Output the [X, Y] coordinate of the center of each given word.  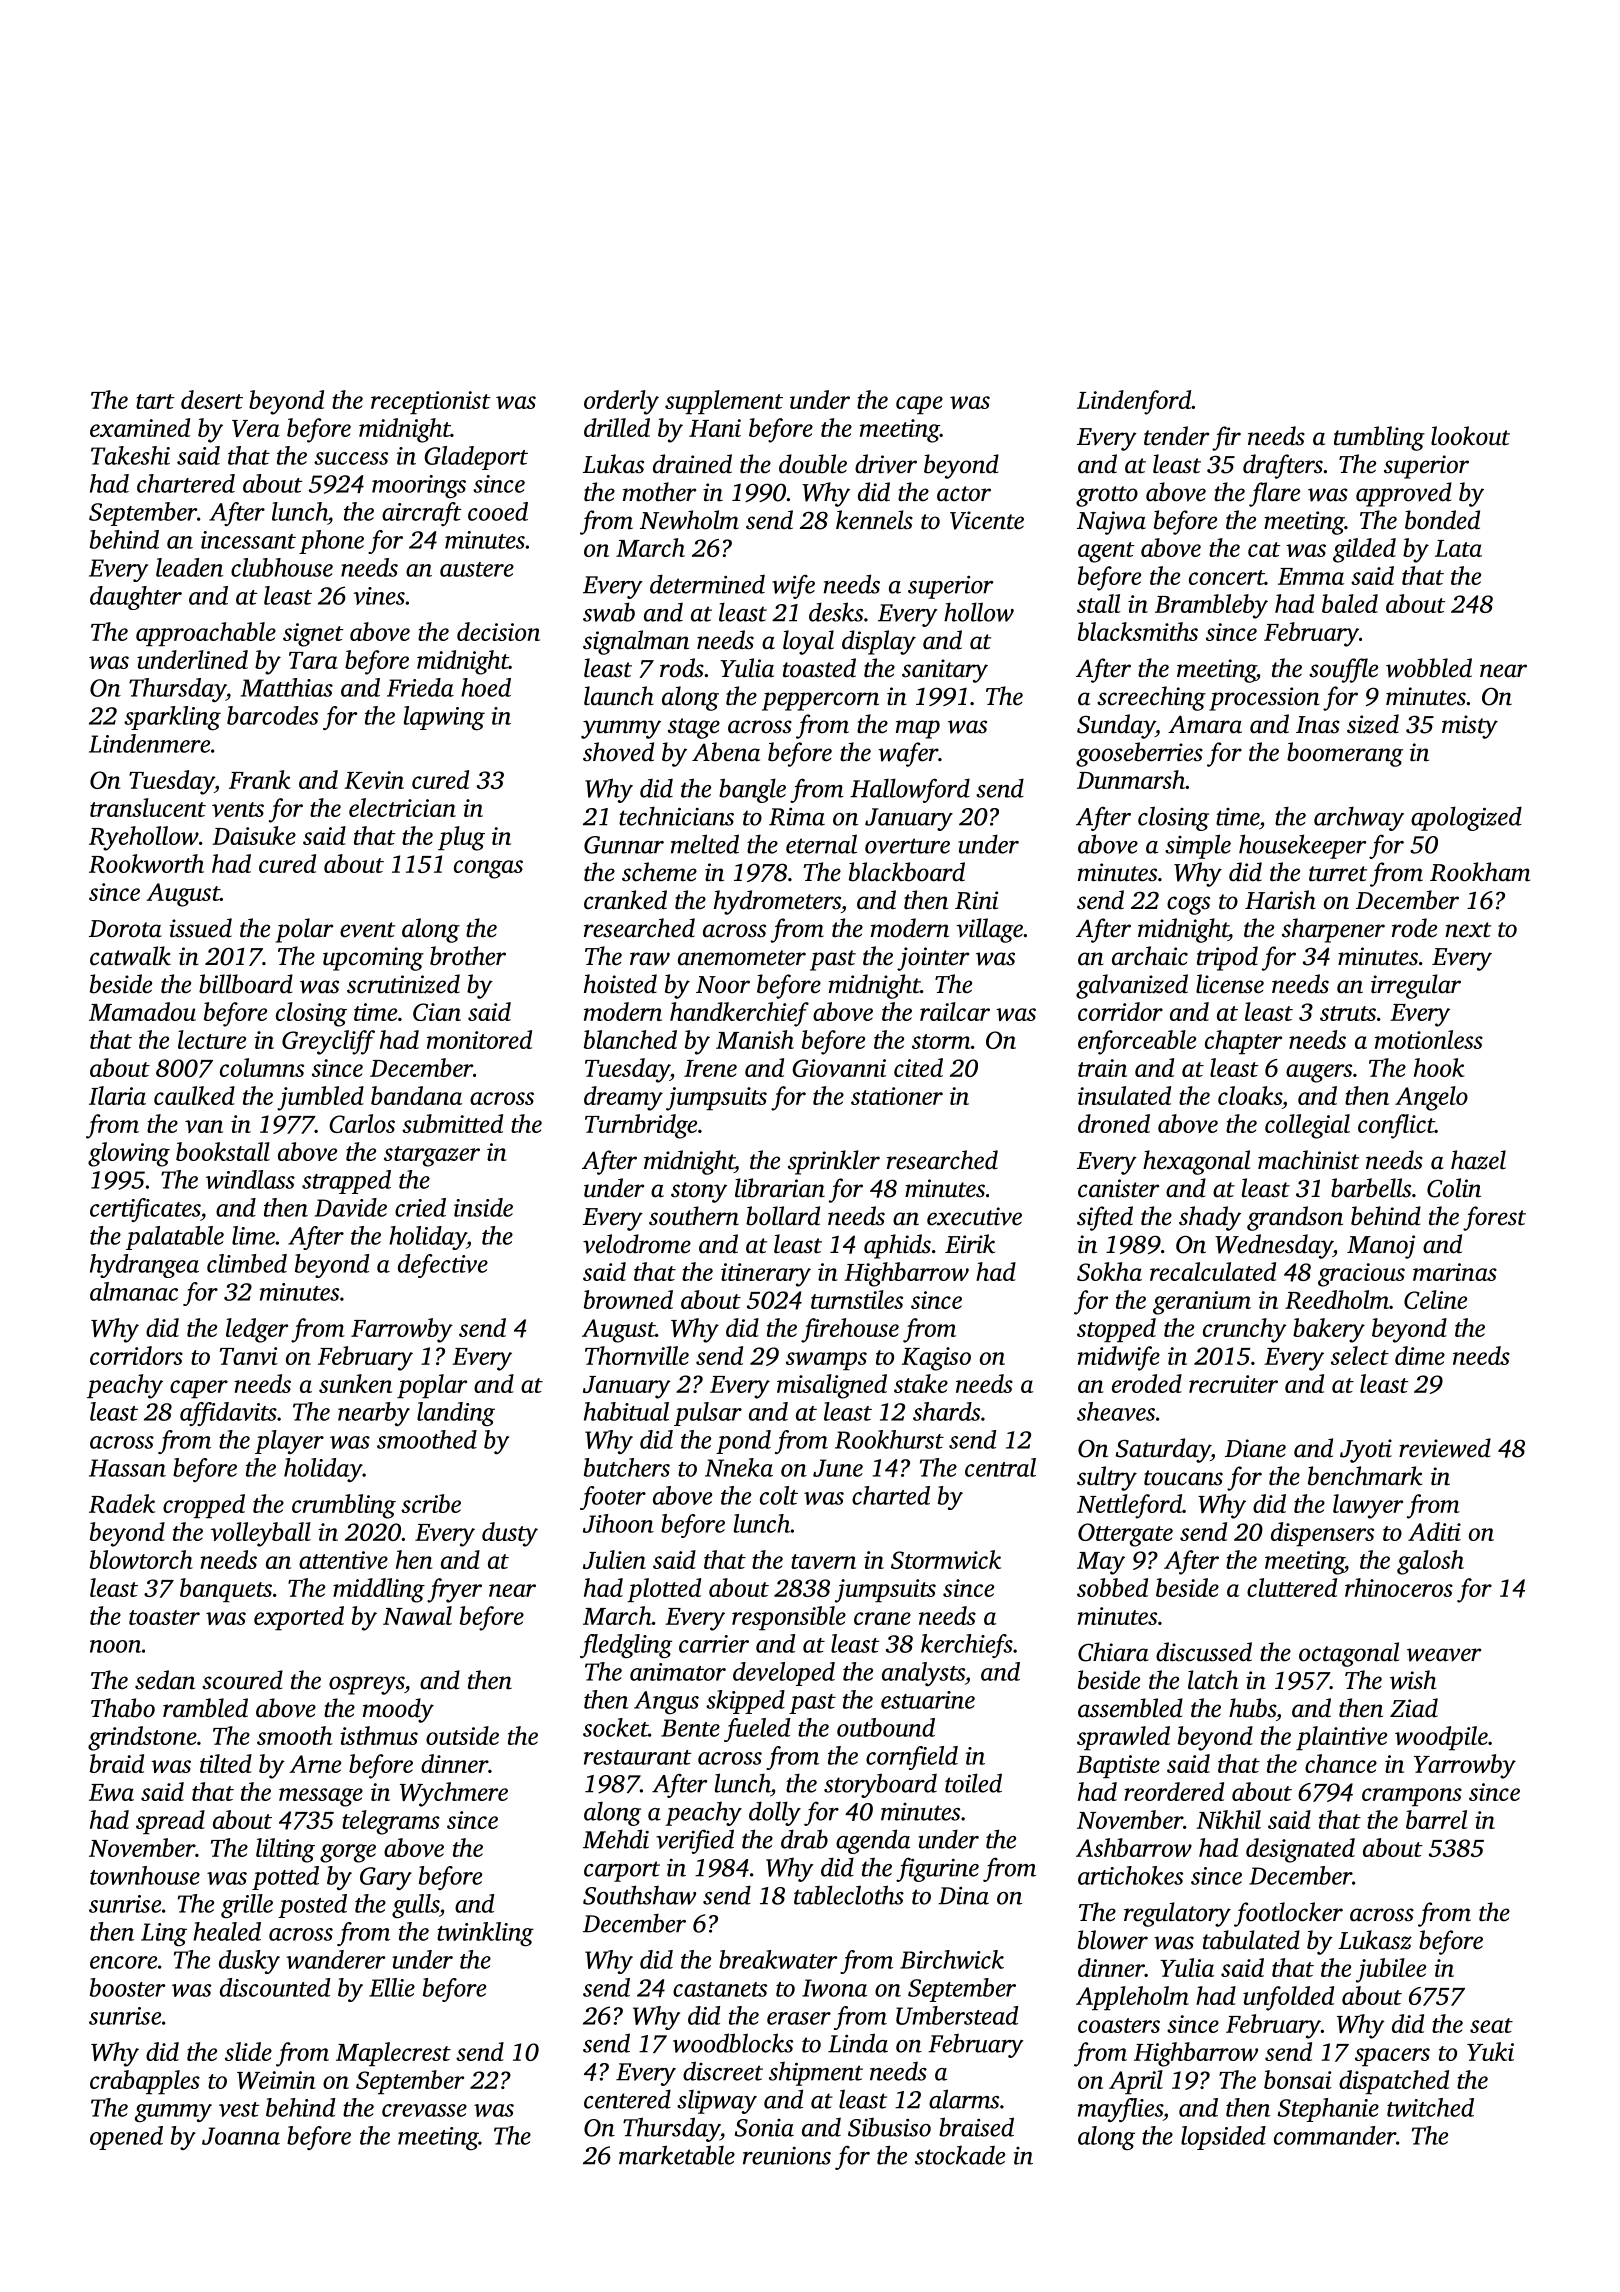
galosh [1430, 1562]
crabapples [145, 2082]
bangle [752, 790]
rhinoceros [1399, 1587]
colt [779, 1495]
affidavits [228, 1414]
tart [155, 401]
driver [886, 464]
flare [1274, 494]
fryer [454, 1590]
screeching [1151, 698]
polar [304, 930]
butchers [627, 1467]
